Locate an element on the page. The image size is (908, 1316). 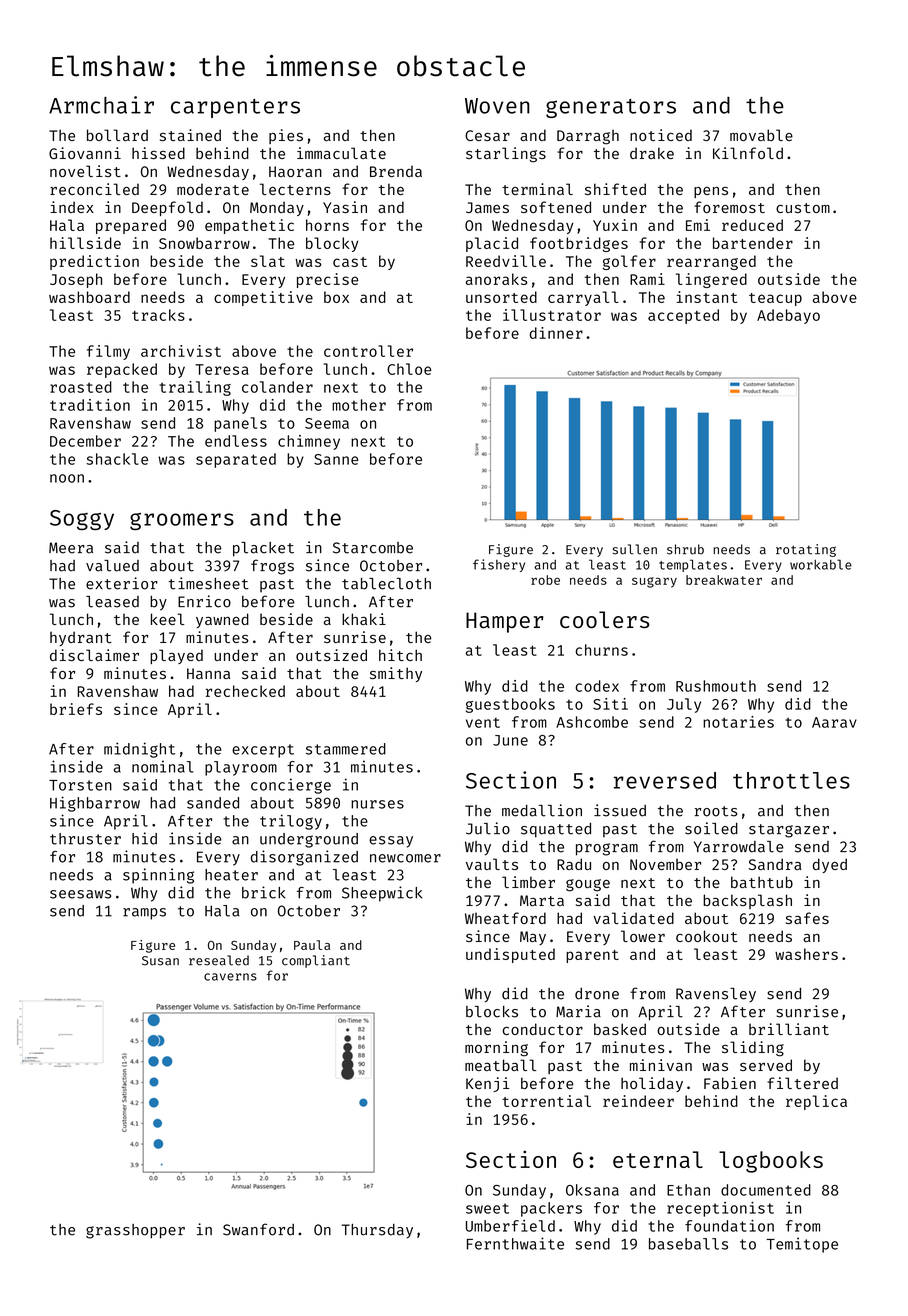
movable is located at coordinates (761, 135).
